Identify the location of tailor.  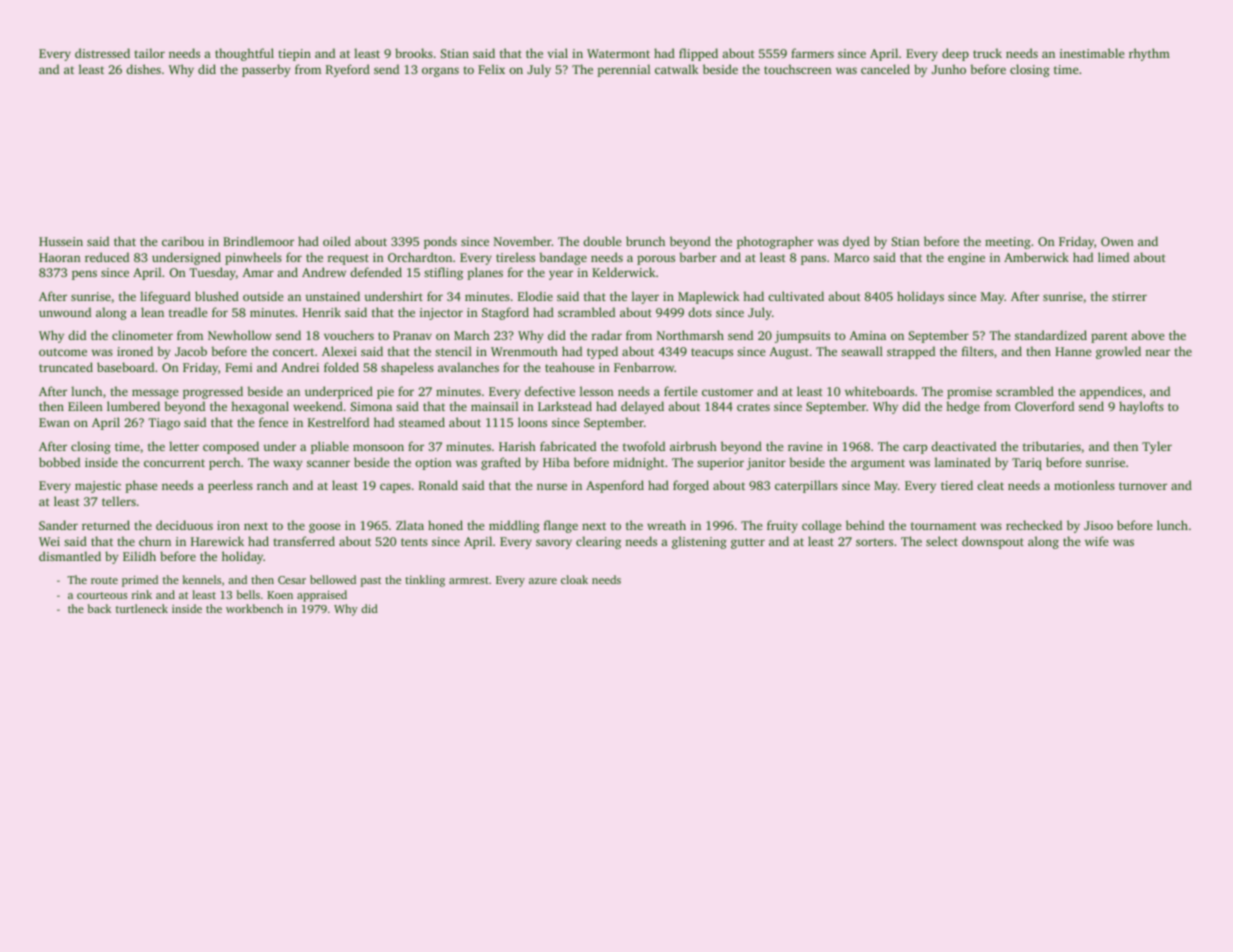
(149, 53).
